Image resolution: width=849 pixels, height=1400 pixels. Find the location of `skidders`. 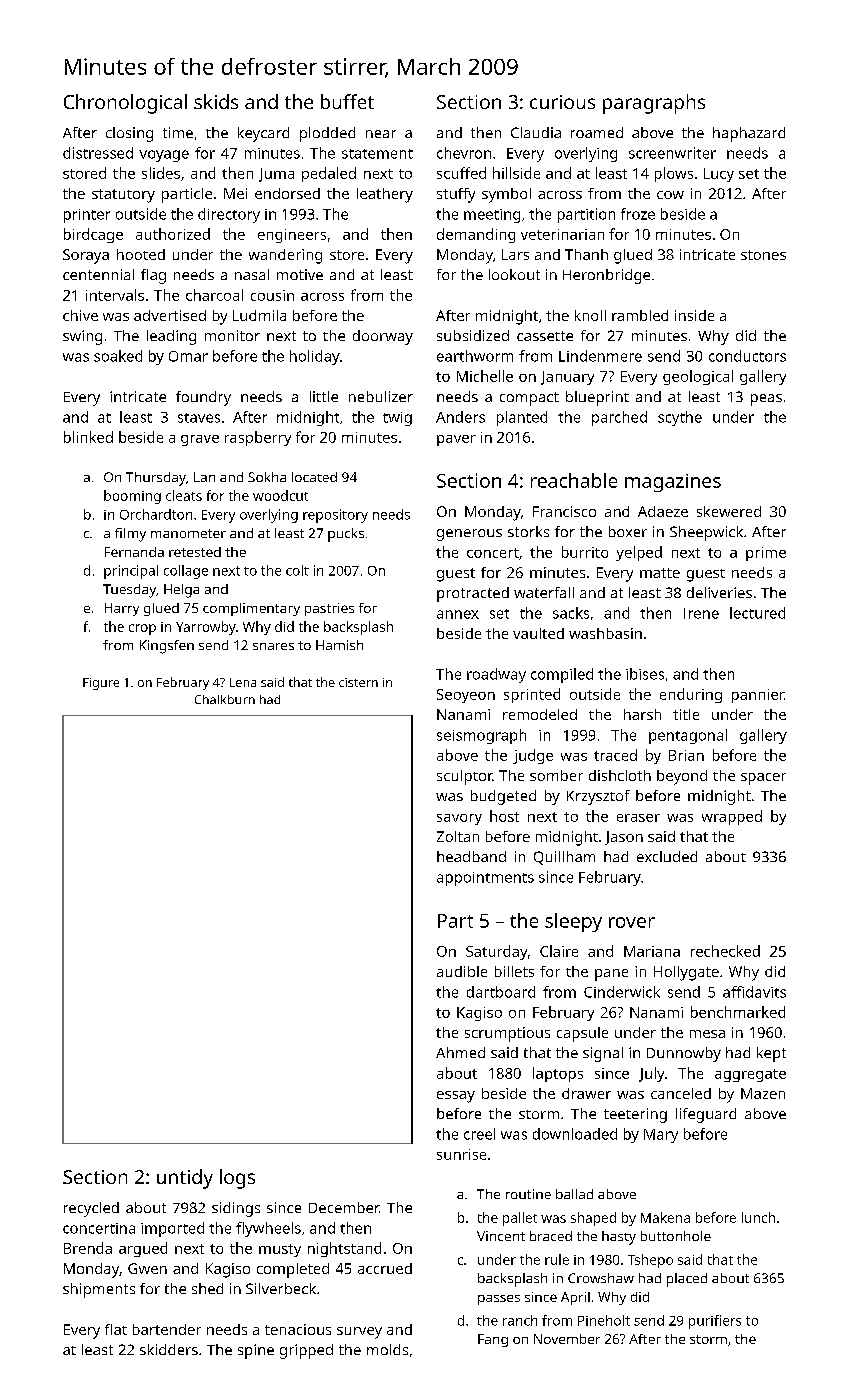

skidders is located at coordinates (169, 1349).
